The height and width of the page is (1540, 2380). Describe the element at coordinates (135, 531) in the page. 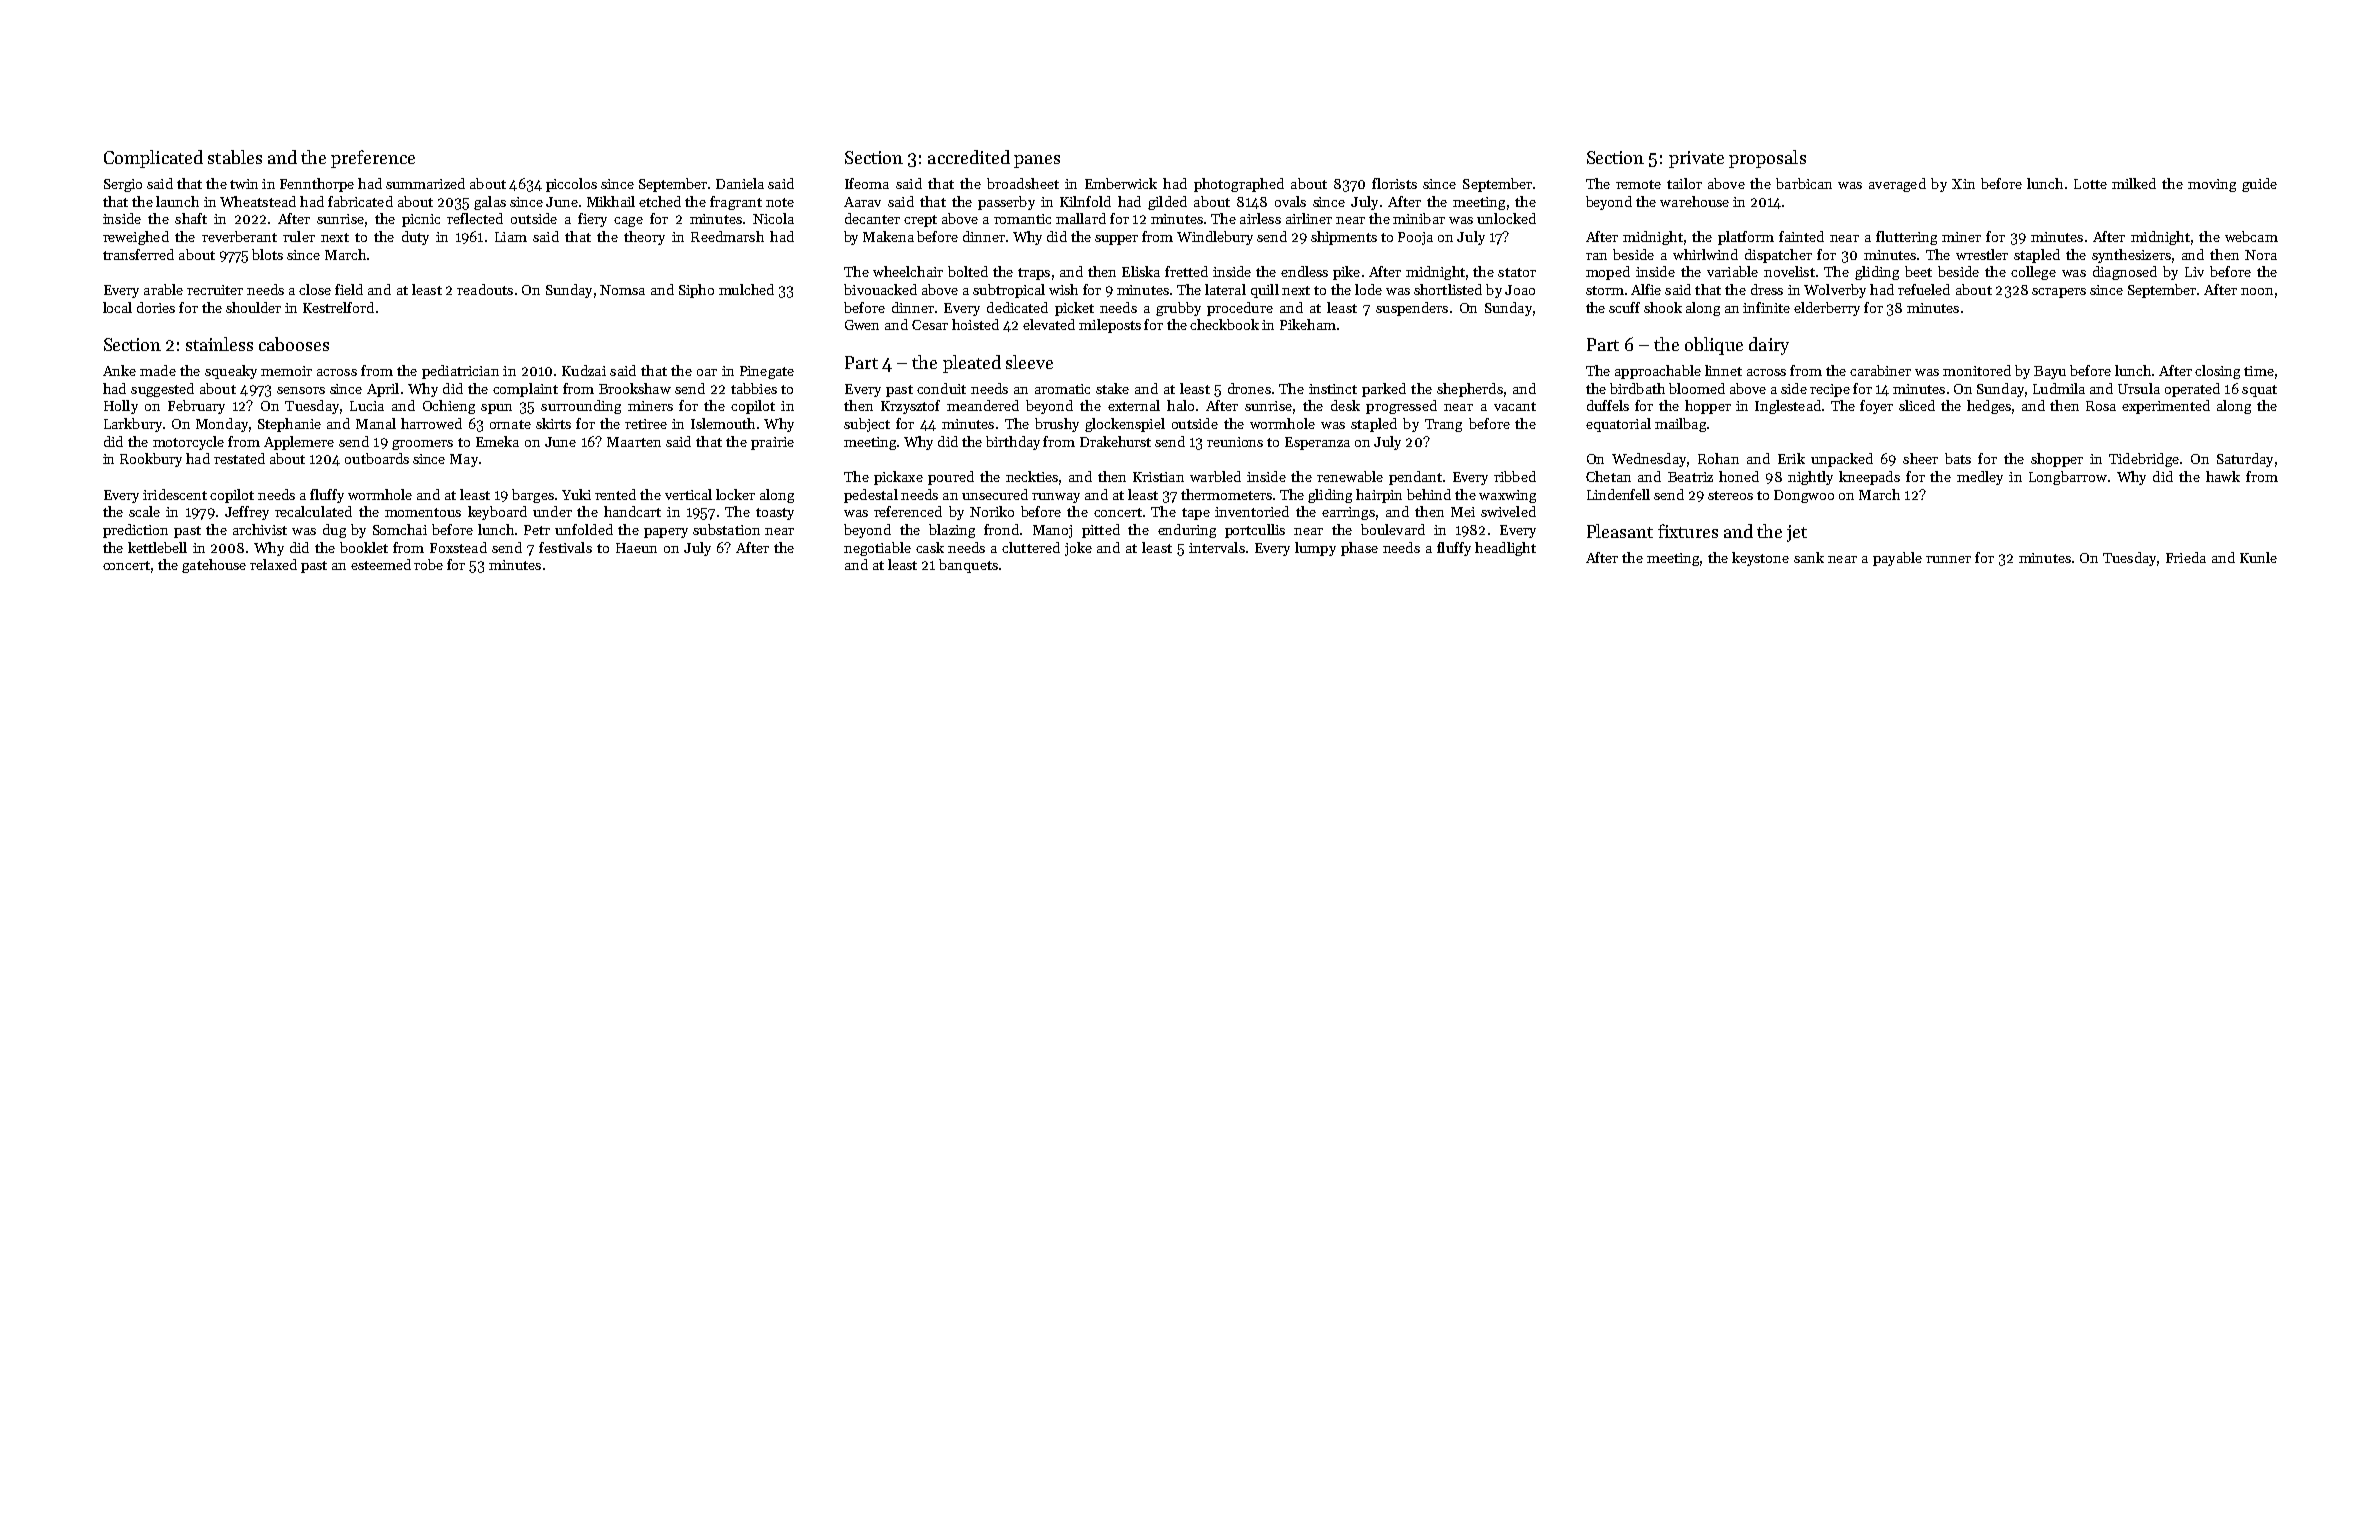

I see `prediction` at that location.
